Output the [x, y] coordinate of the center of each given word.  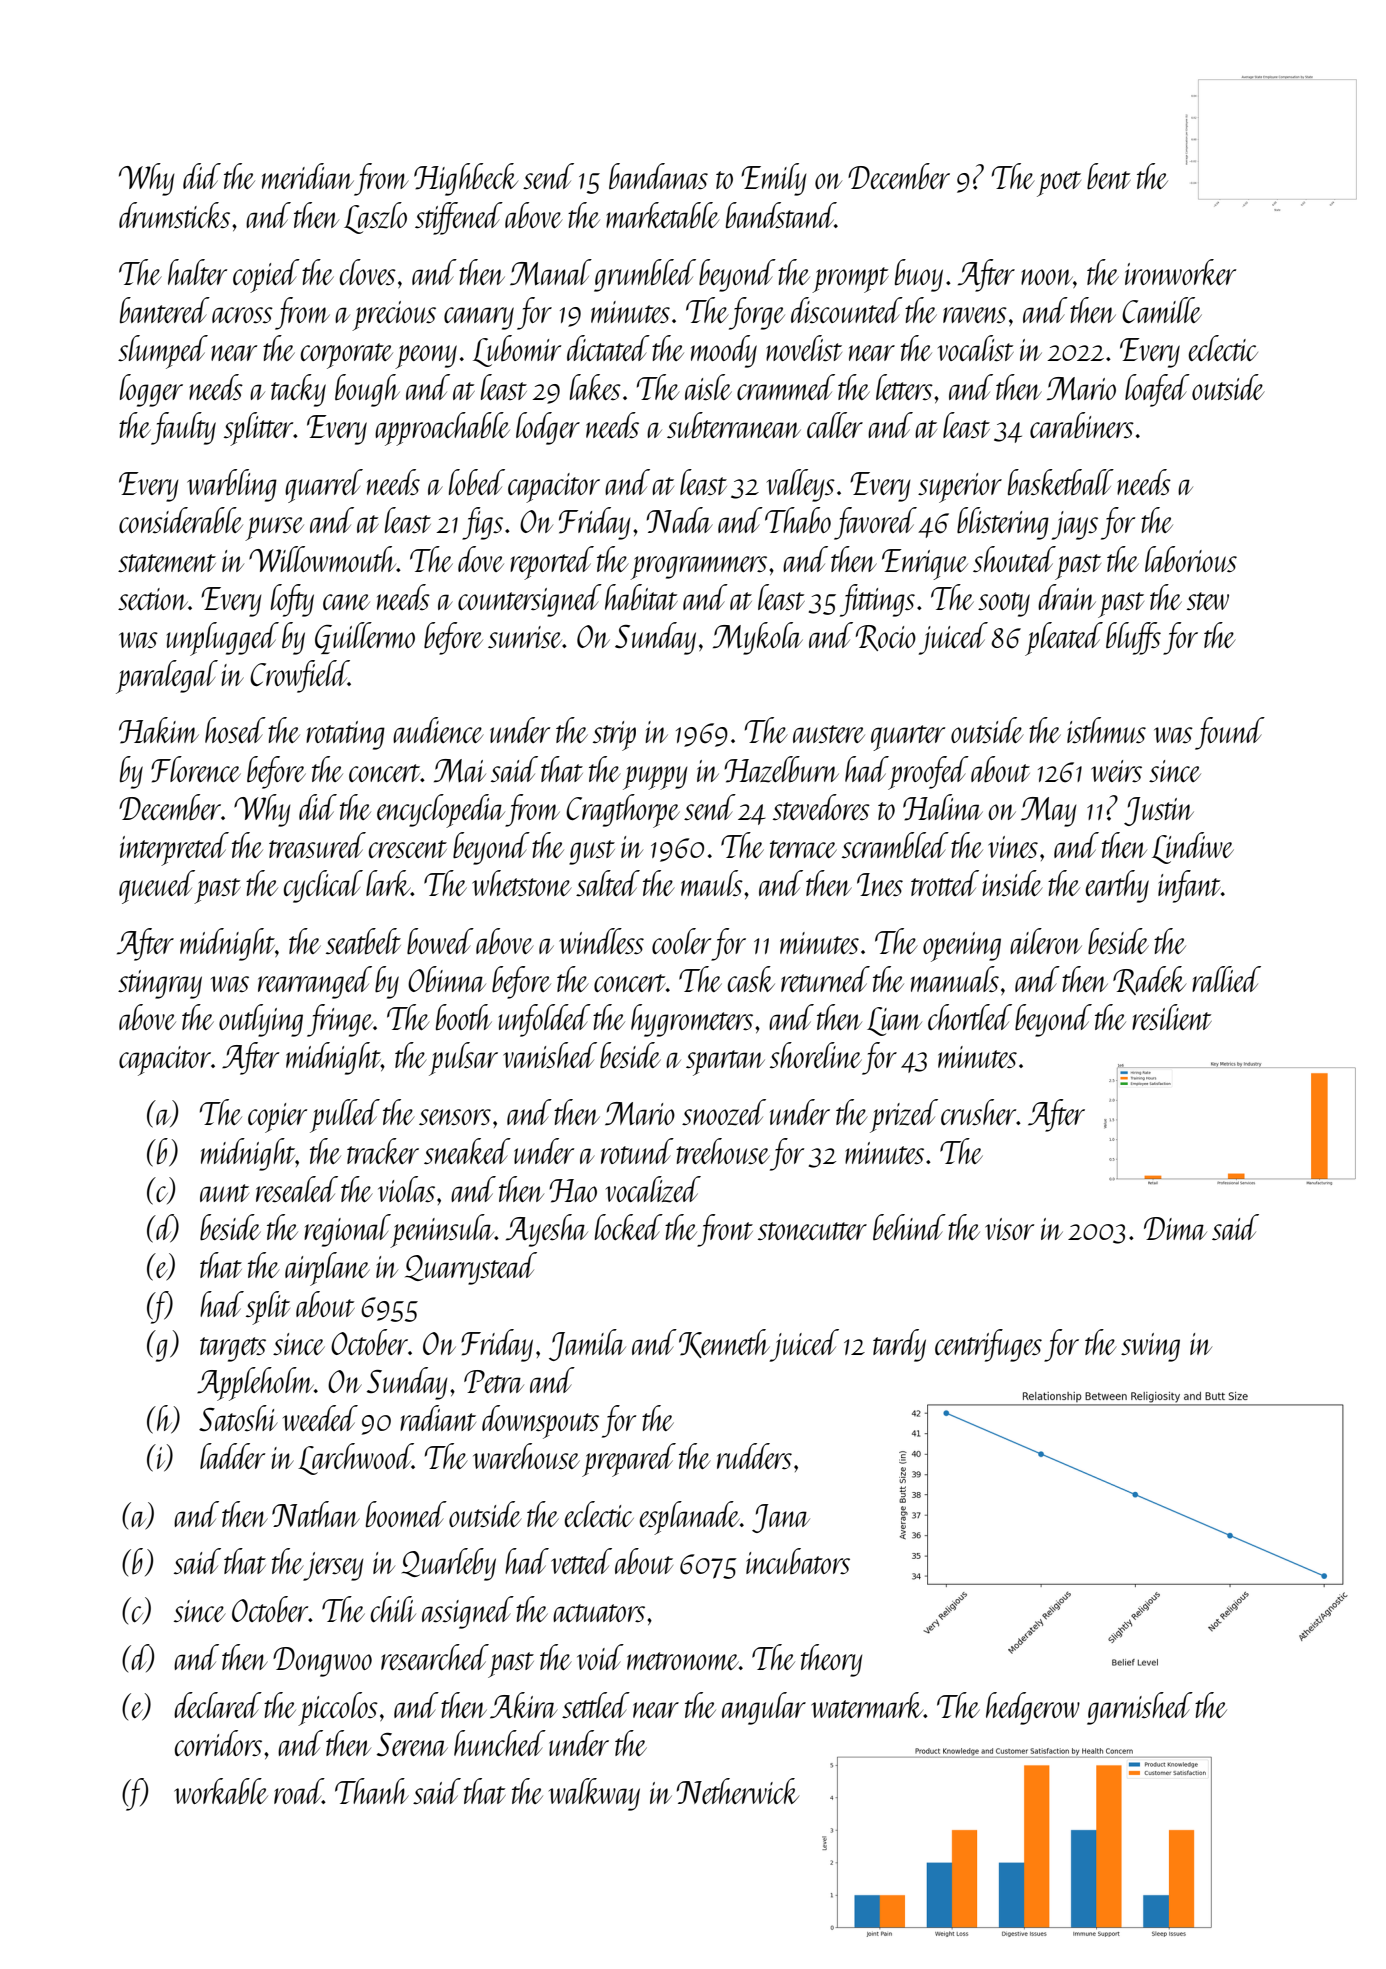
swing [1150, 1347]
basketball [1061, 482]
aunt [224, 1193]
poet [1059, 184]
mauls [712, 883]
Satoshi [238, 1418]
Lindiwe [1193, 848]
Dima [1175, 1228]
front [725, 1230]
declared [218, 1705]
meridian [308, 176]
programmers [698, 568]
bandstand [780, 215]
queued [157, 887]
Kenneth [724, 1343]
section [153, 599]
